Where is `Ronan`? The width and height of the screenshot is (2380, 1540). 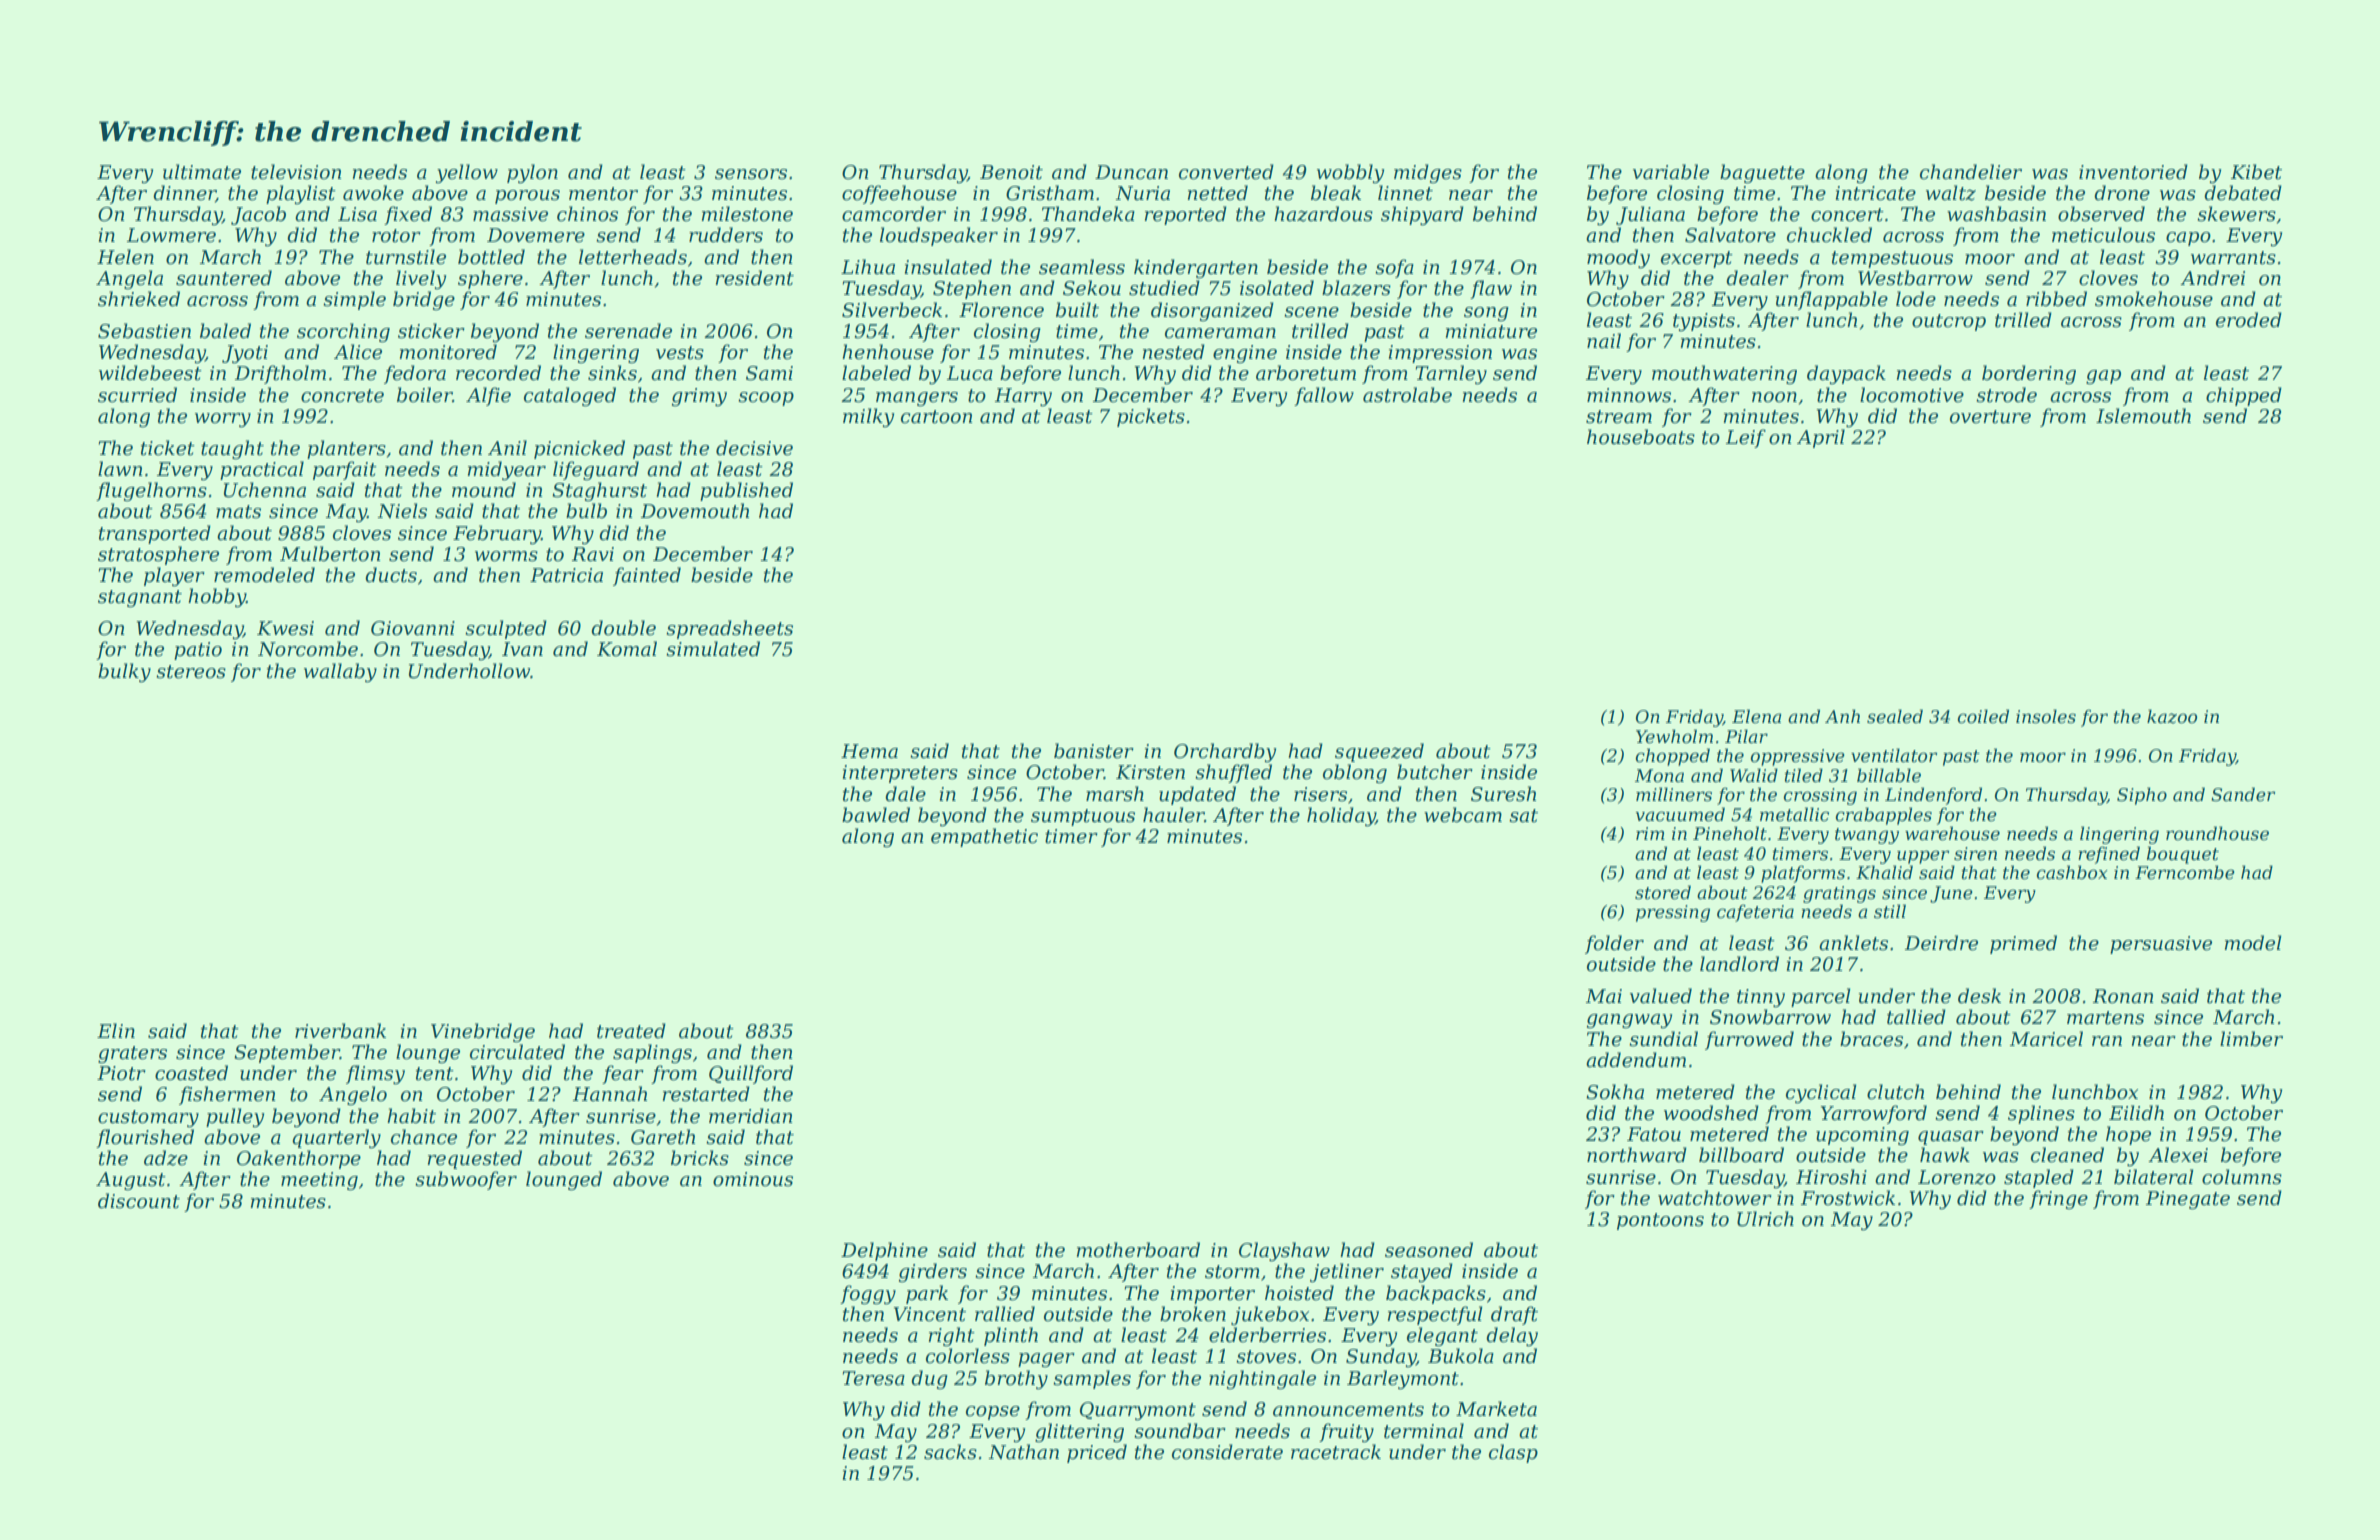 Ronan is located at coordinates (2123, 996).
